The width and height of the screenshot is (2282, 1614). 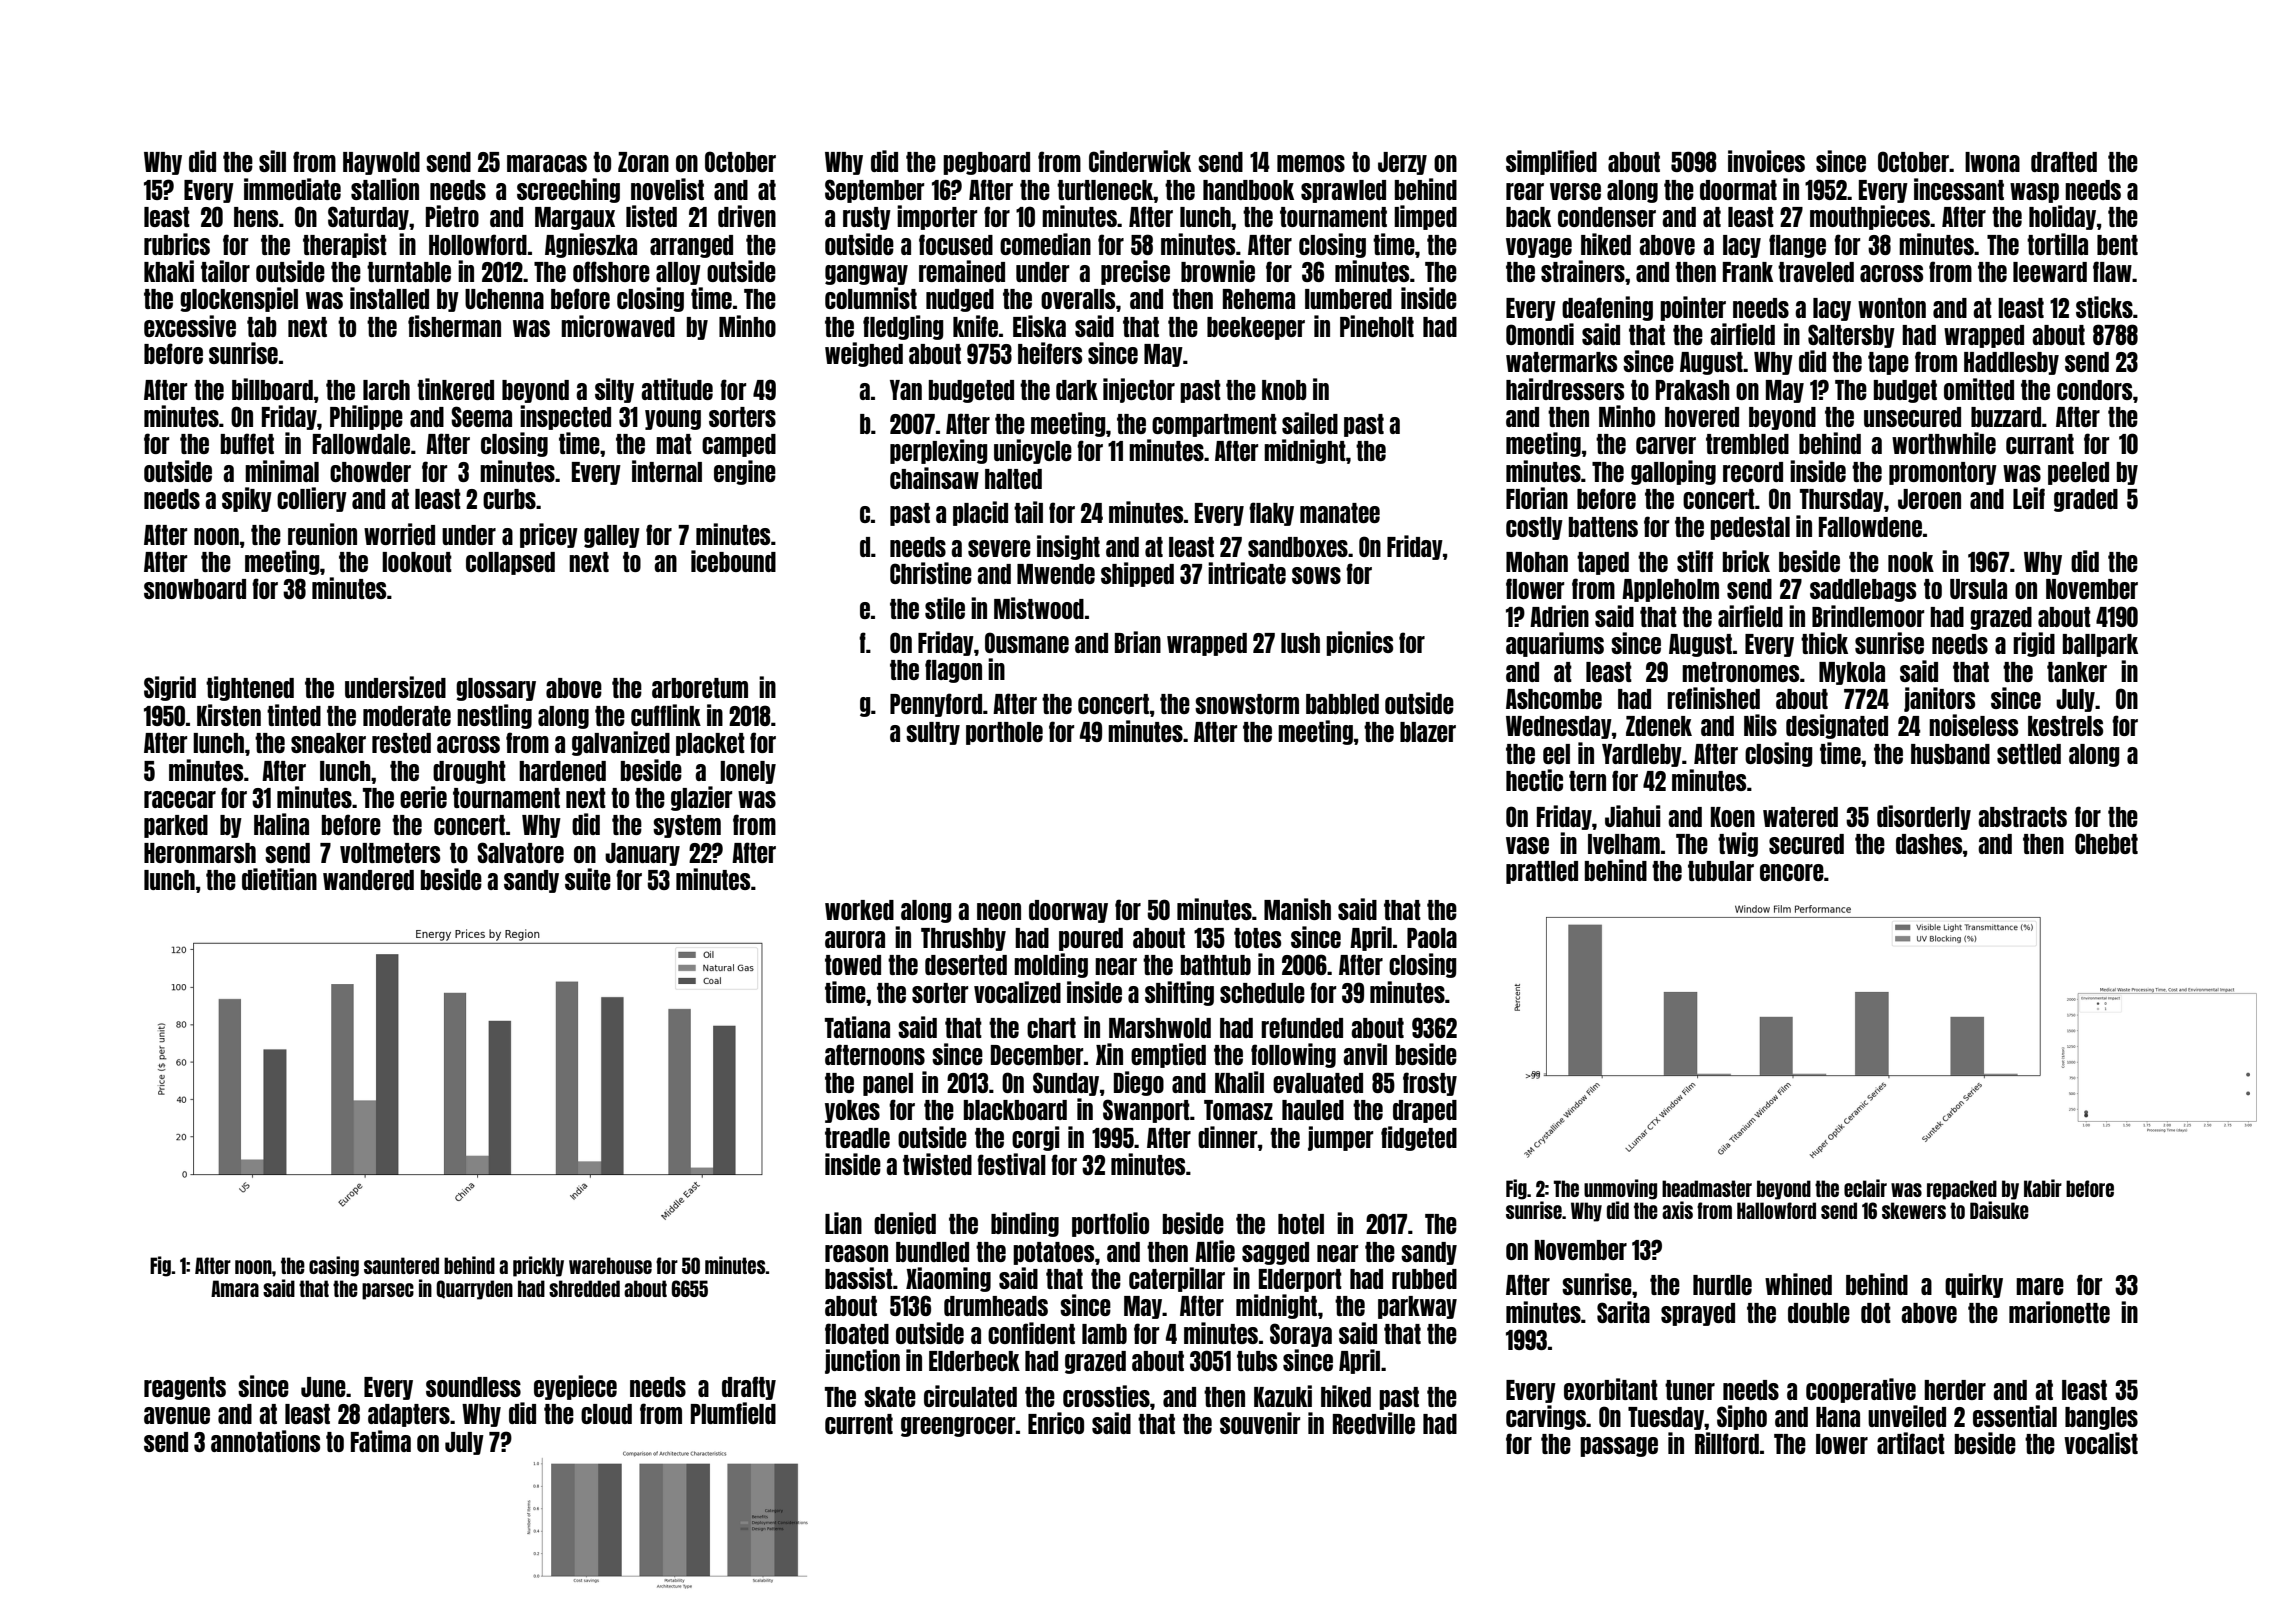 What do you see at coordinates (235, 1288) in the screenshot?
I see `Amara` at bounding box center [235, 1288].
